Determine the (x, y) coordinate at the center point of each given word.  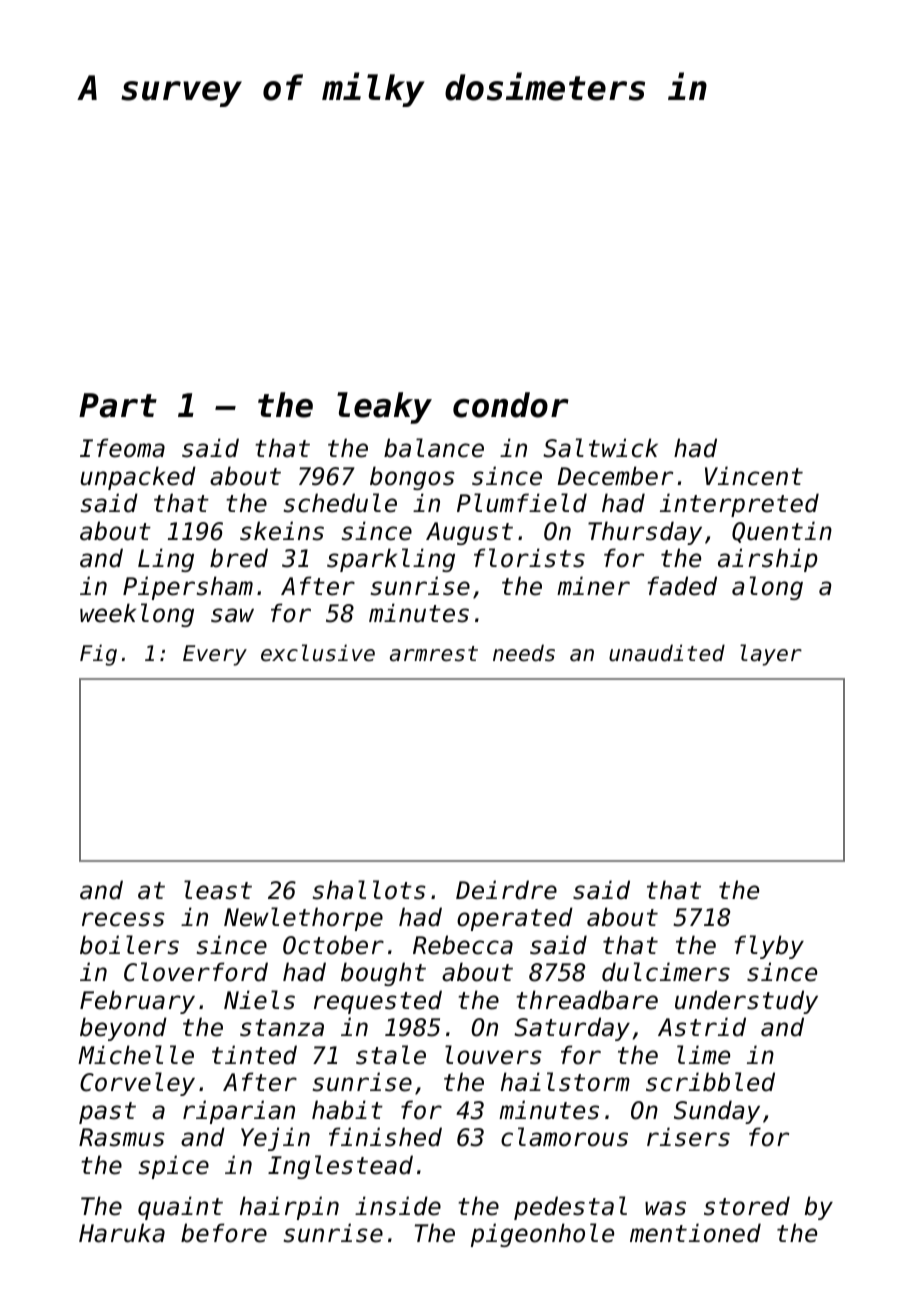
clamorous (564, 1137)
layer (771, 655)
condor (511, 405)
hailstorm (565, 1082)
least (218, 890)
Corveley (137, 1084)
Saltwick (600, 448)
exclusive (318, 653)
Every (215, 655)
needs (524, 653)
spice (174, 1167)
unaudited (667, 653)
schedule (340, 503)
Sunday (717, 1112)
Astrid (702, 1027)
